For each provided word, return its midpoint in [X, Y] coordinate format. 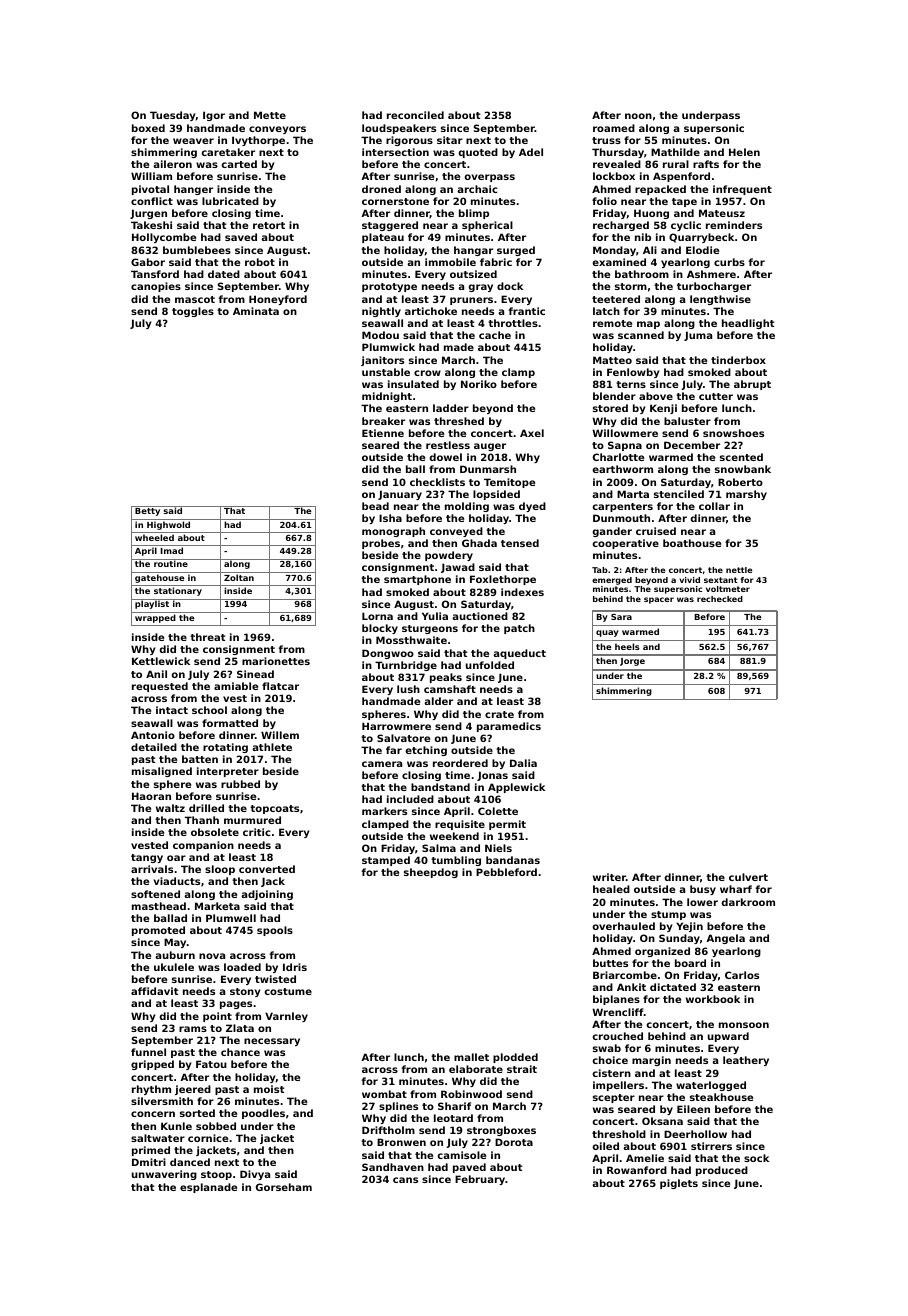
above [656, 396]
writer [609, 877]
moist [269, 1089]
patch [519, 629]
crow [427, 373]
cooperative [625, 544]
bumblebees [197, 250]
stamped [386, 861]
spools [275, 931]
